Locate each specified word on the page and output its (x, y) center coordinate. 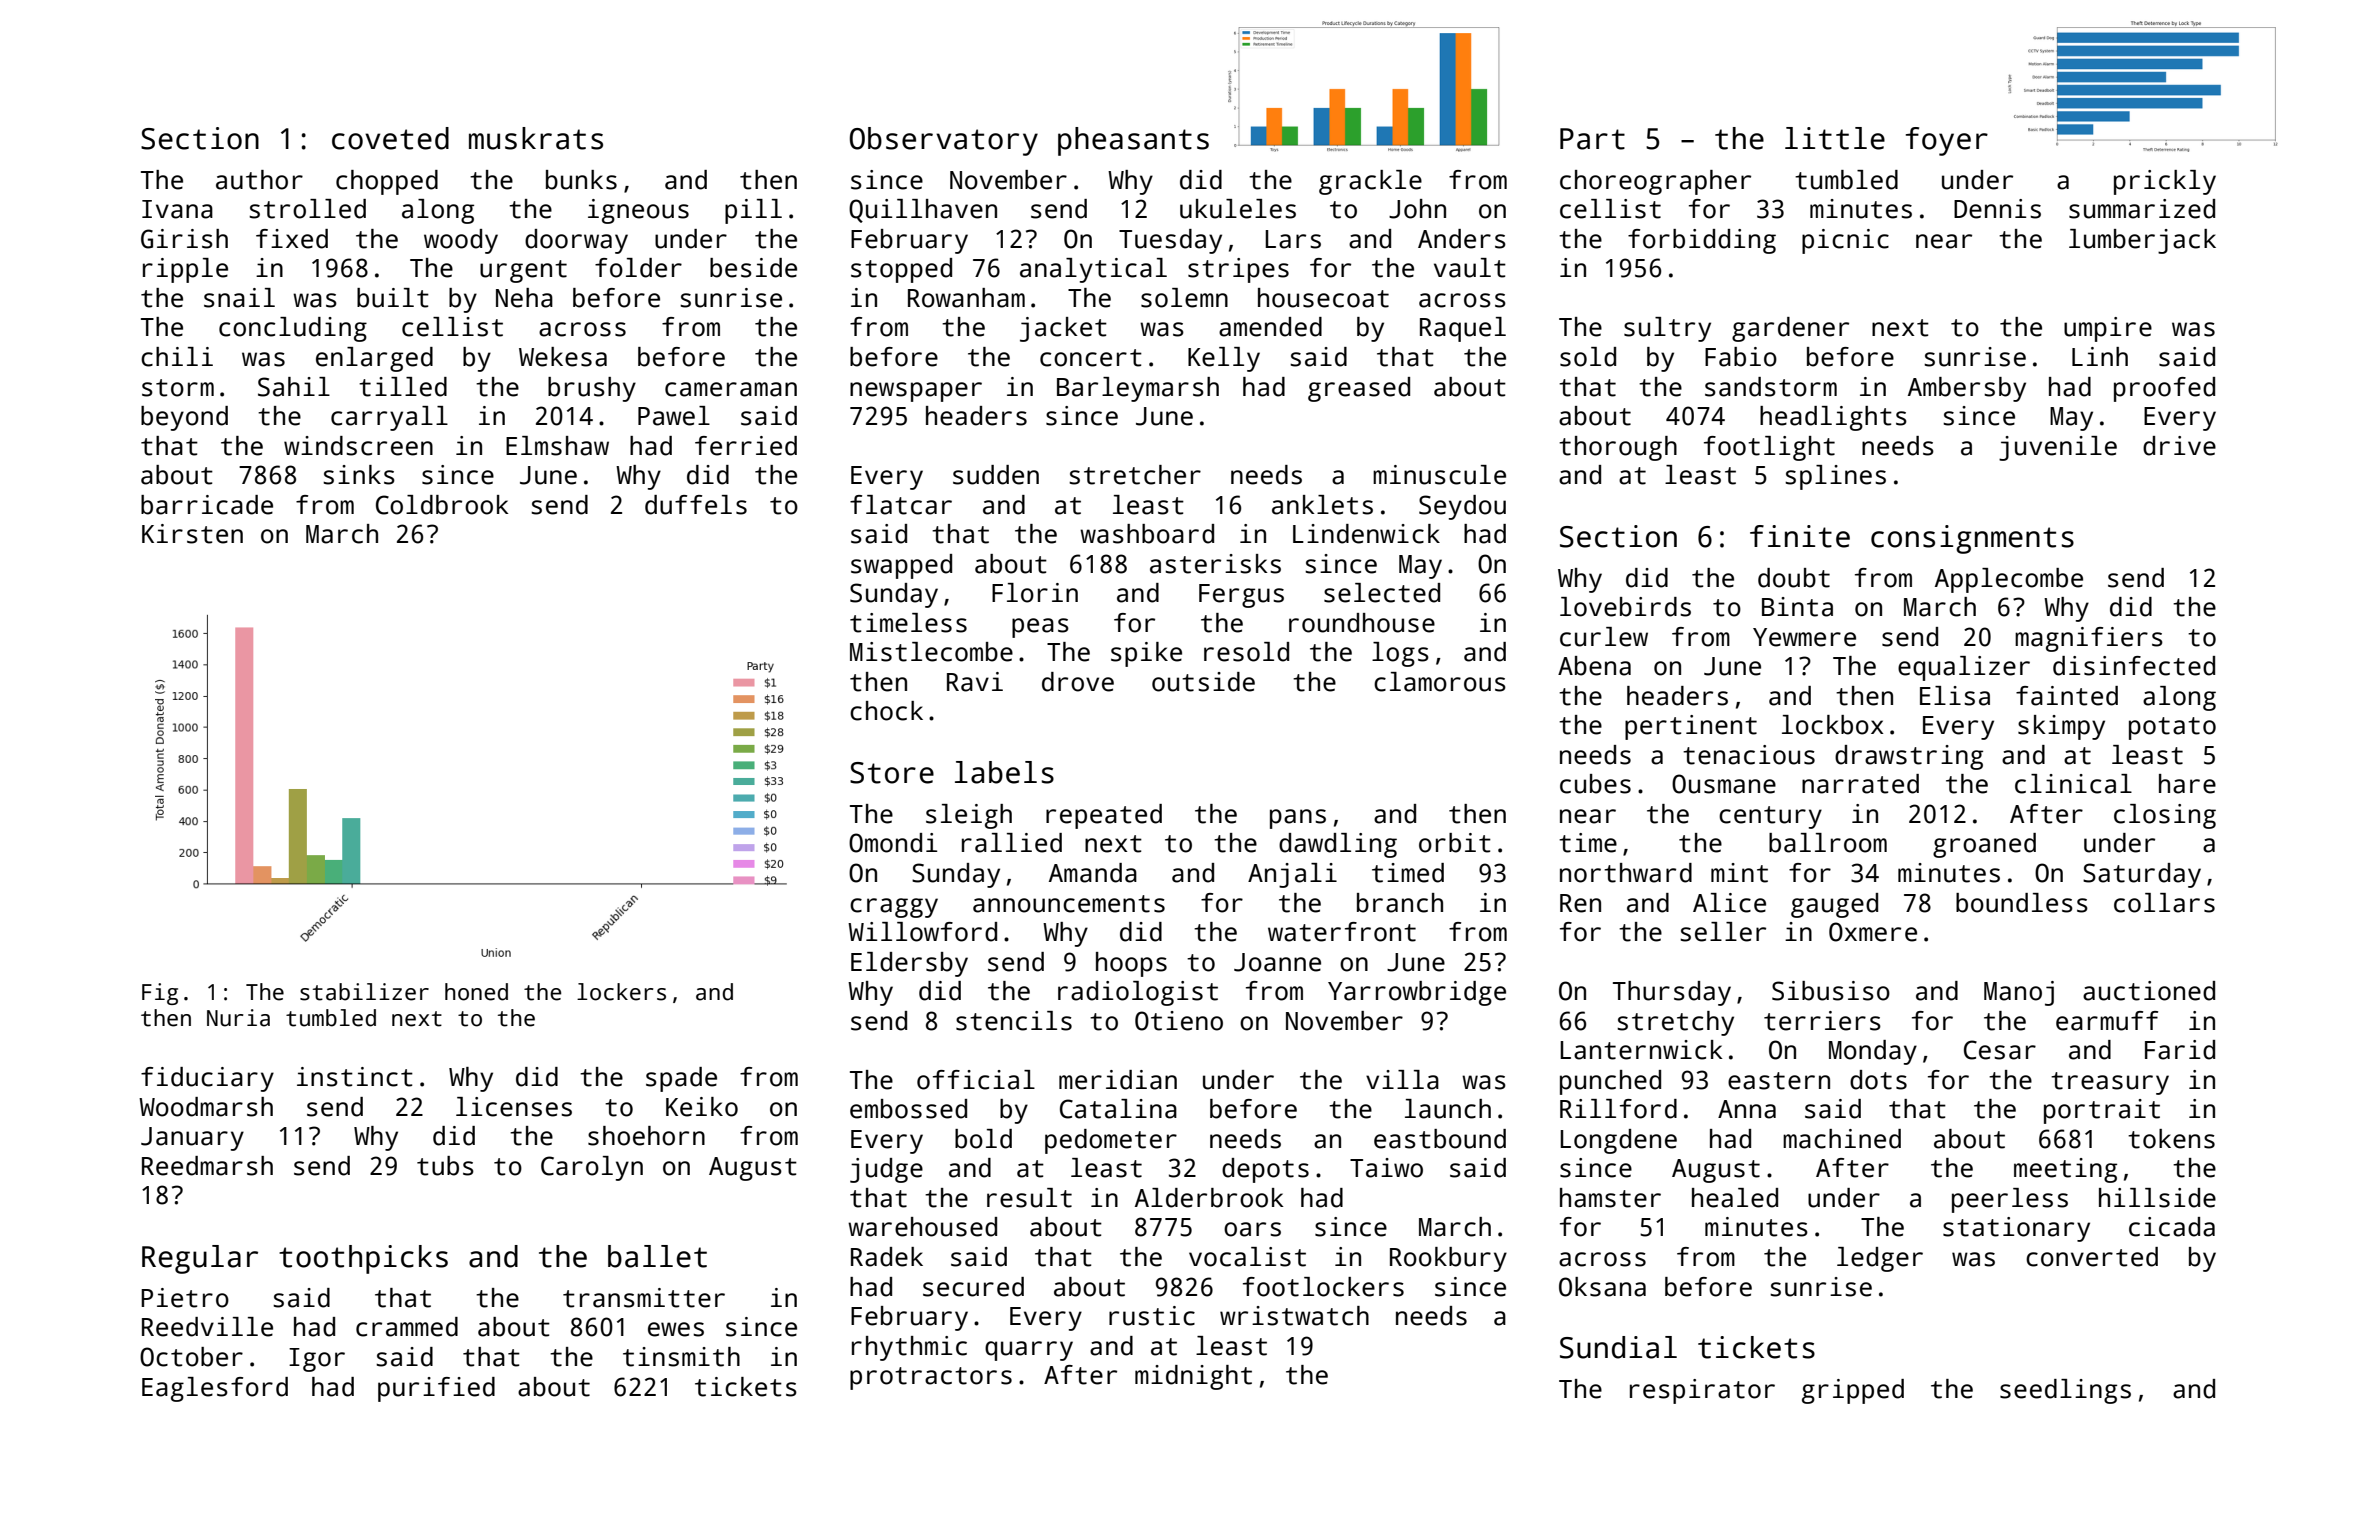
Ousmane (1724, 784)
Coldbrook (442, 505)
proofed (2164, 389)
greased (1359, 389)
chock (886, 711)
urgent (523, 271)
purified (436, 1389)
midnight (1193, 1377)
